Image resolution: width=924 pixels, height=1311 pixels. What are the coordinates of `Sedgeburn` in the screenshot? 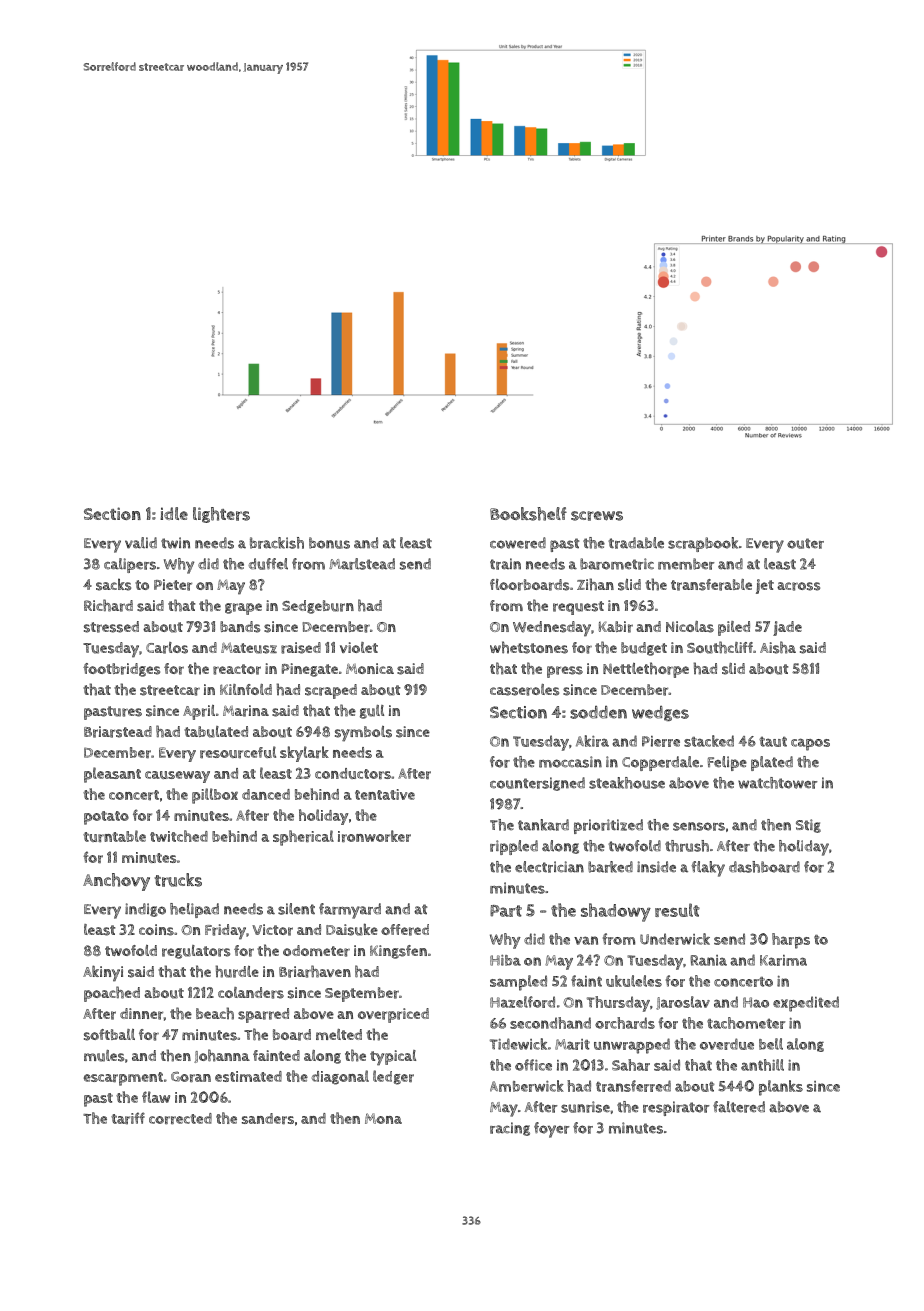 It's located at (318, 607).
